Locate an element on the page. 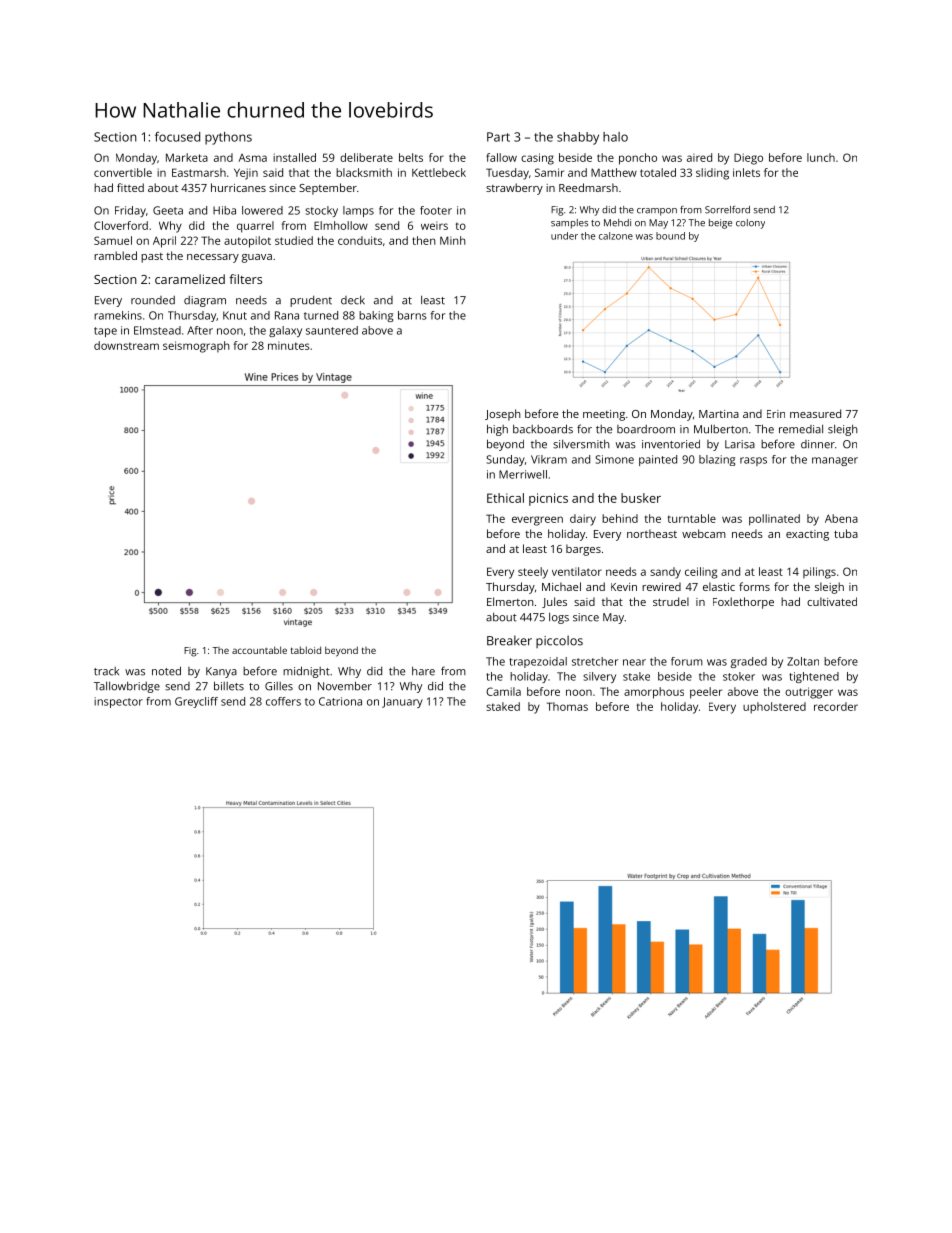 This document has width=952, height=1233. Ethical is located at coordinates (505, 498).
